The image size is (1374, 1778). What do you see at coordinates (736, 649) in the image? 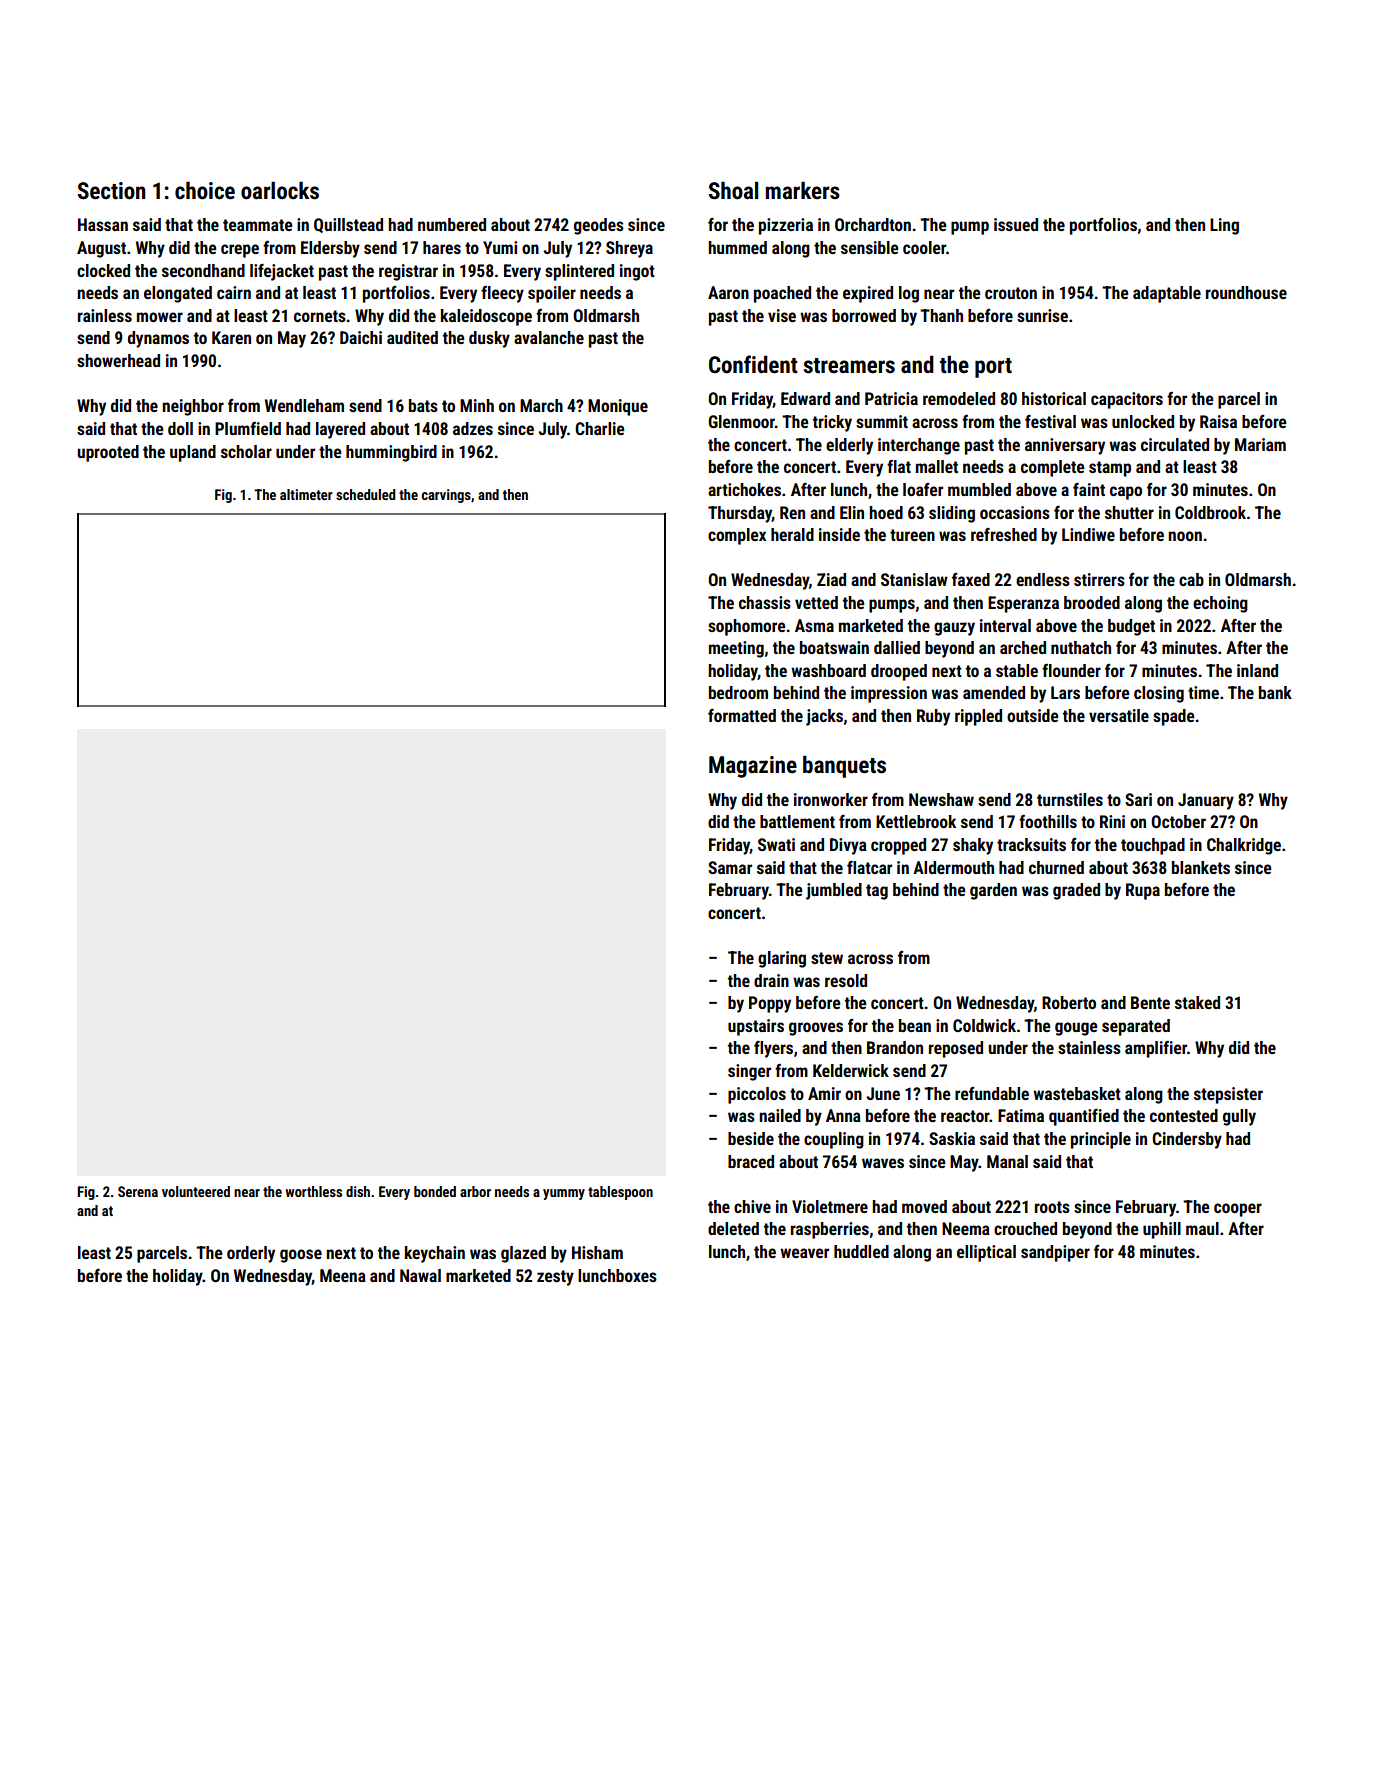
I see `meeting` at bounding box center [736, 649].
